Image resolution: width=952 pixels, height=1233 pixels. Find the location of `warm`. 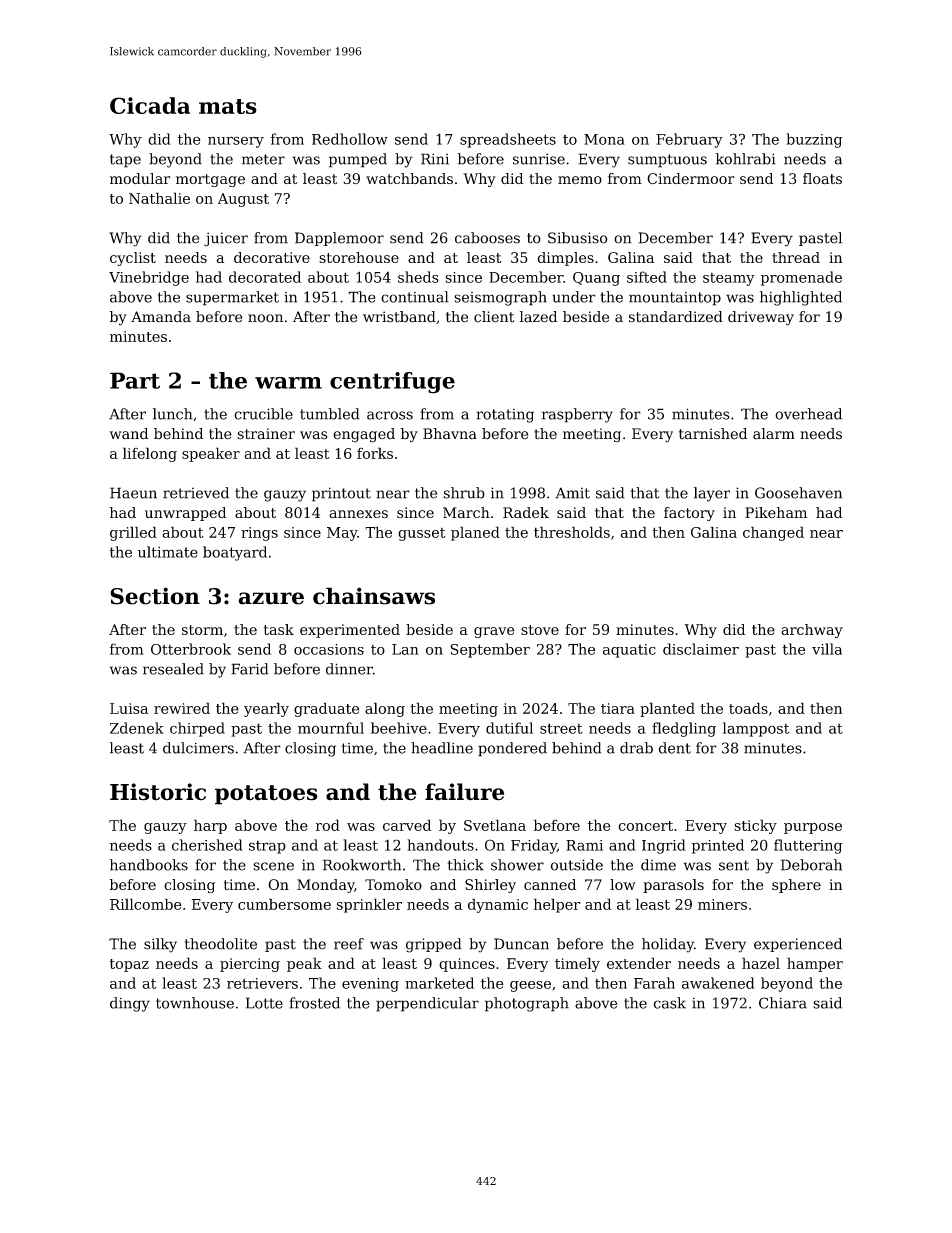

warm is located at coordinates (288, 383).
